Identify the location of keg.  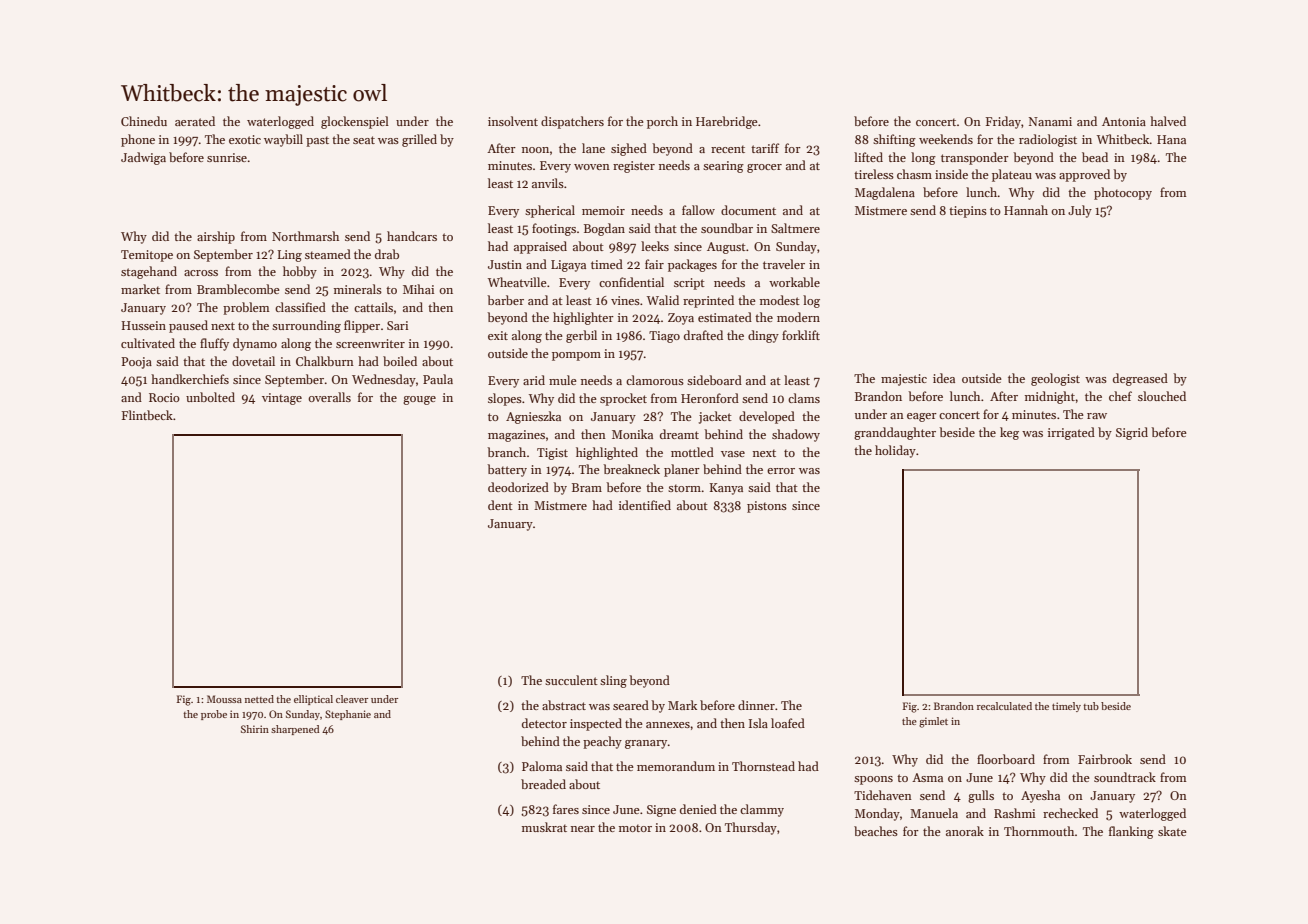
(1009, 433).
